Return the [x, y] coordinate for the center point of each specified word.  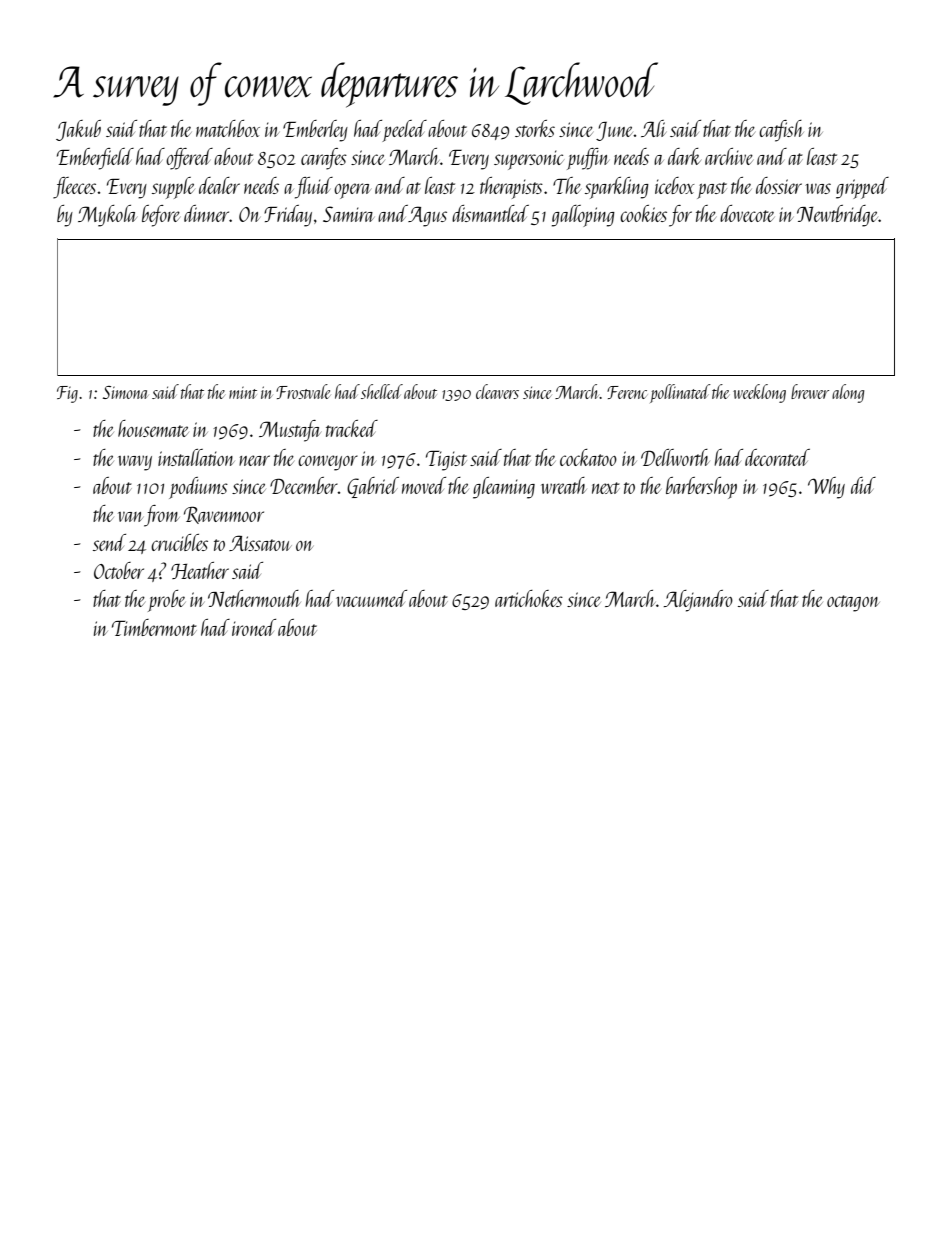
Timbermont [154, 627]
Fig [67, 394]
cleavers [497, 391]
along [848, 393]
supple [173, 188]
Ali [653, 128]
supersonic [529, 160]
